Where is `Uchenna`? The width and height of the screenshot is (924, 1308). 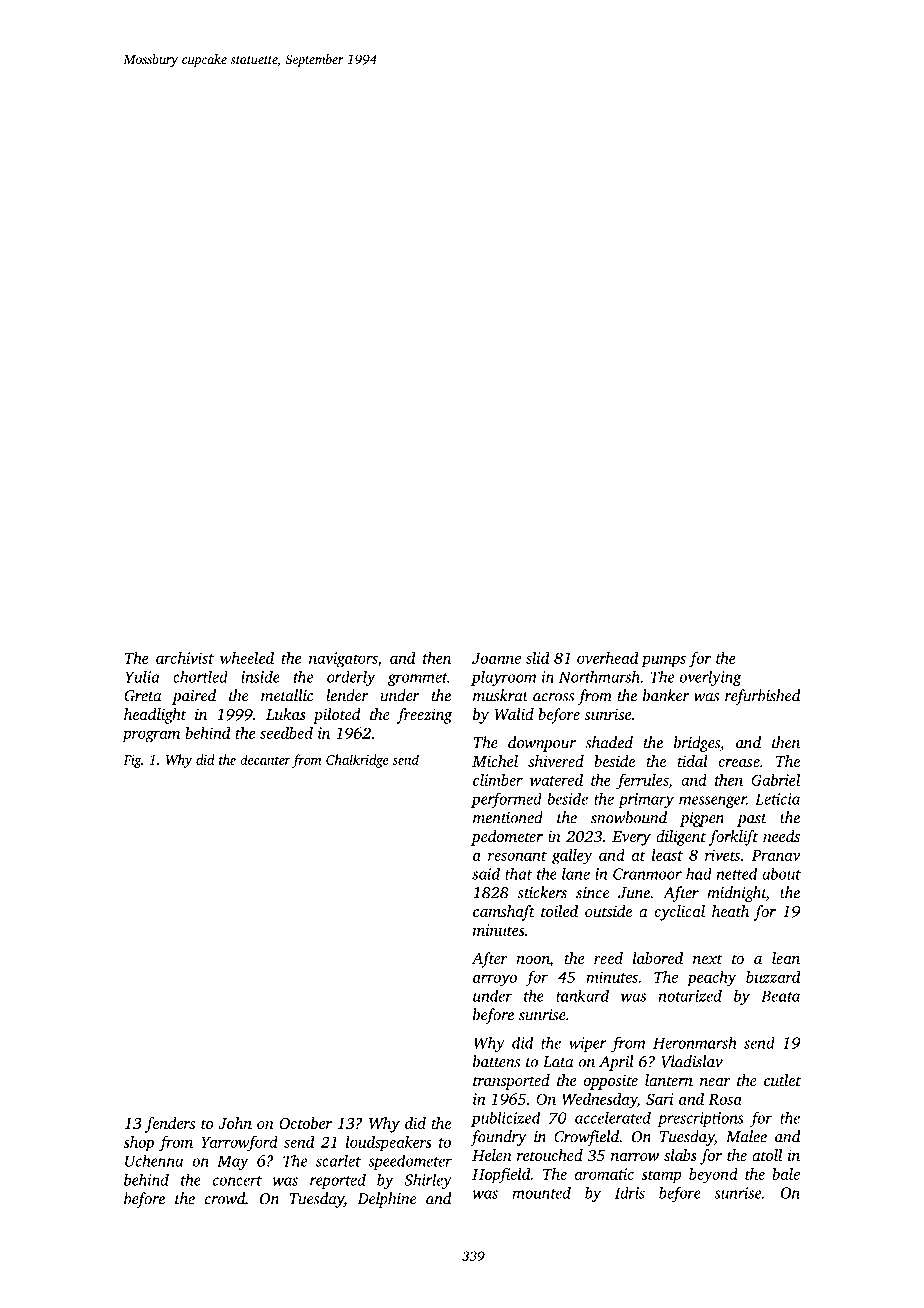
Uchenna is located at coordinates (154, 1160).
